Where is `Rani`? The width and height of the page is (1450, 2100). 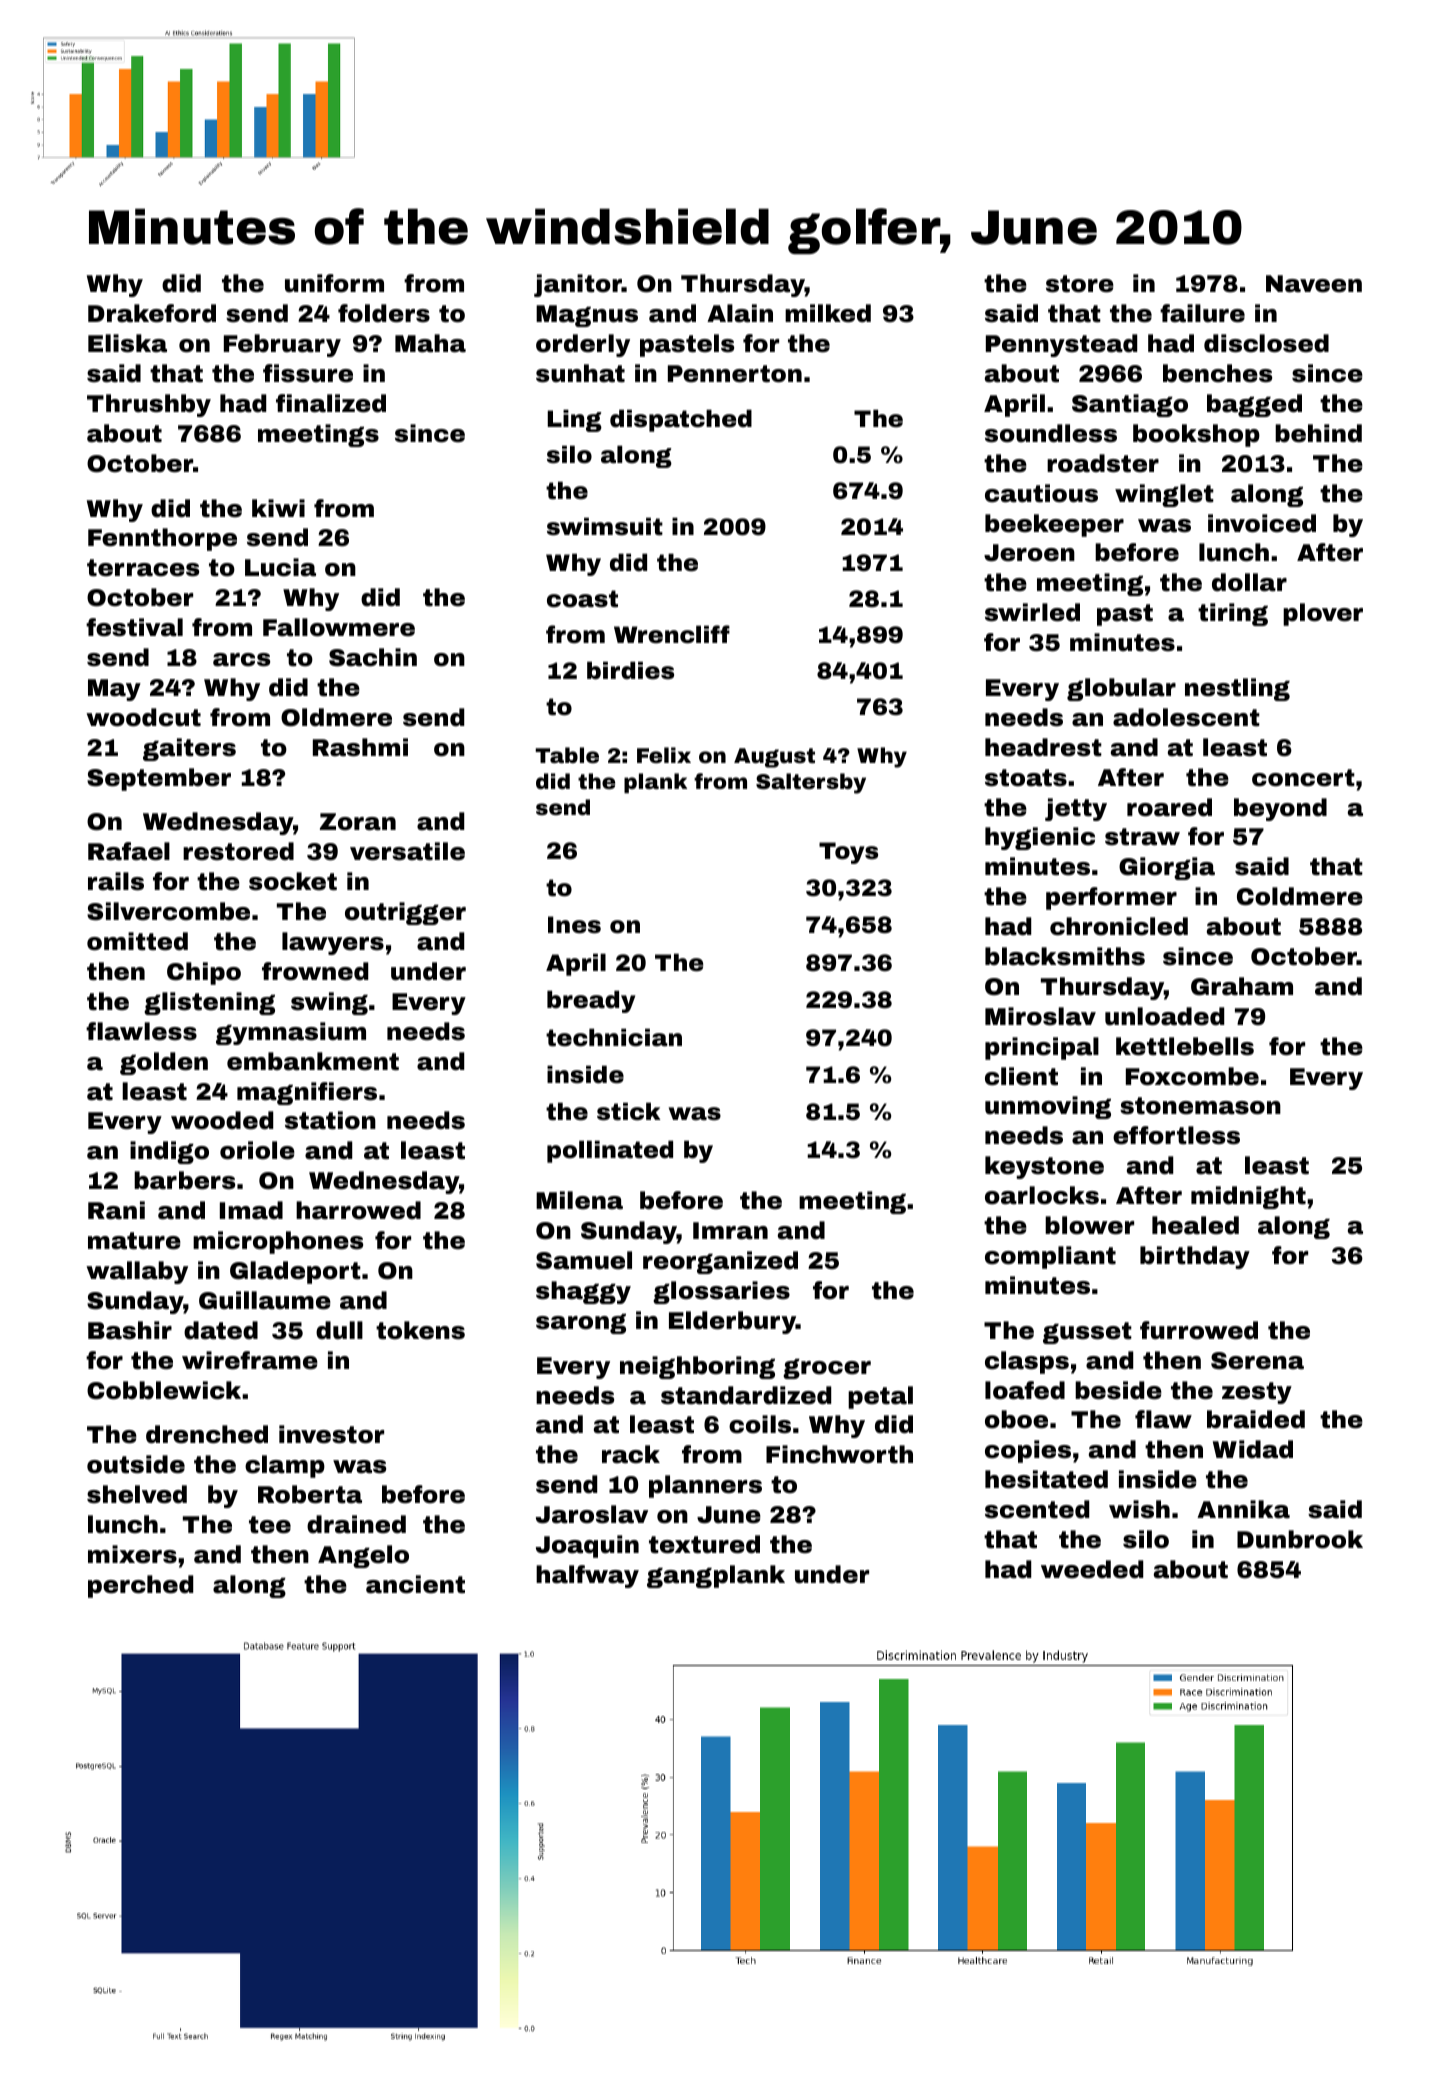
Rani is located at coordinates (116, 1210).
